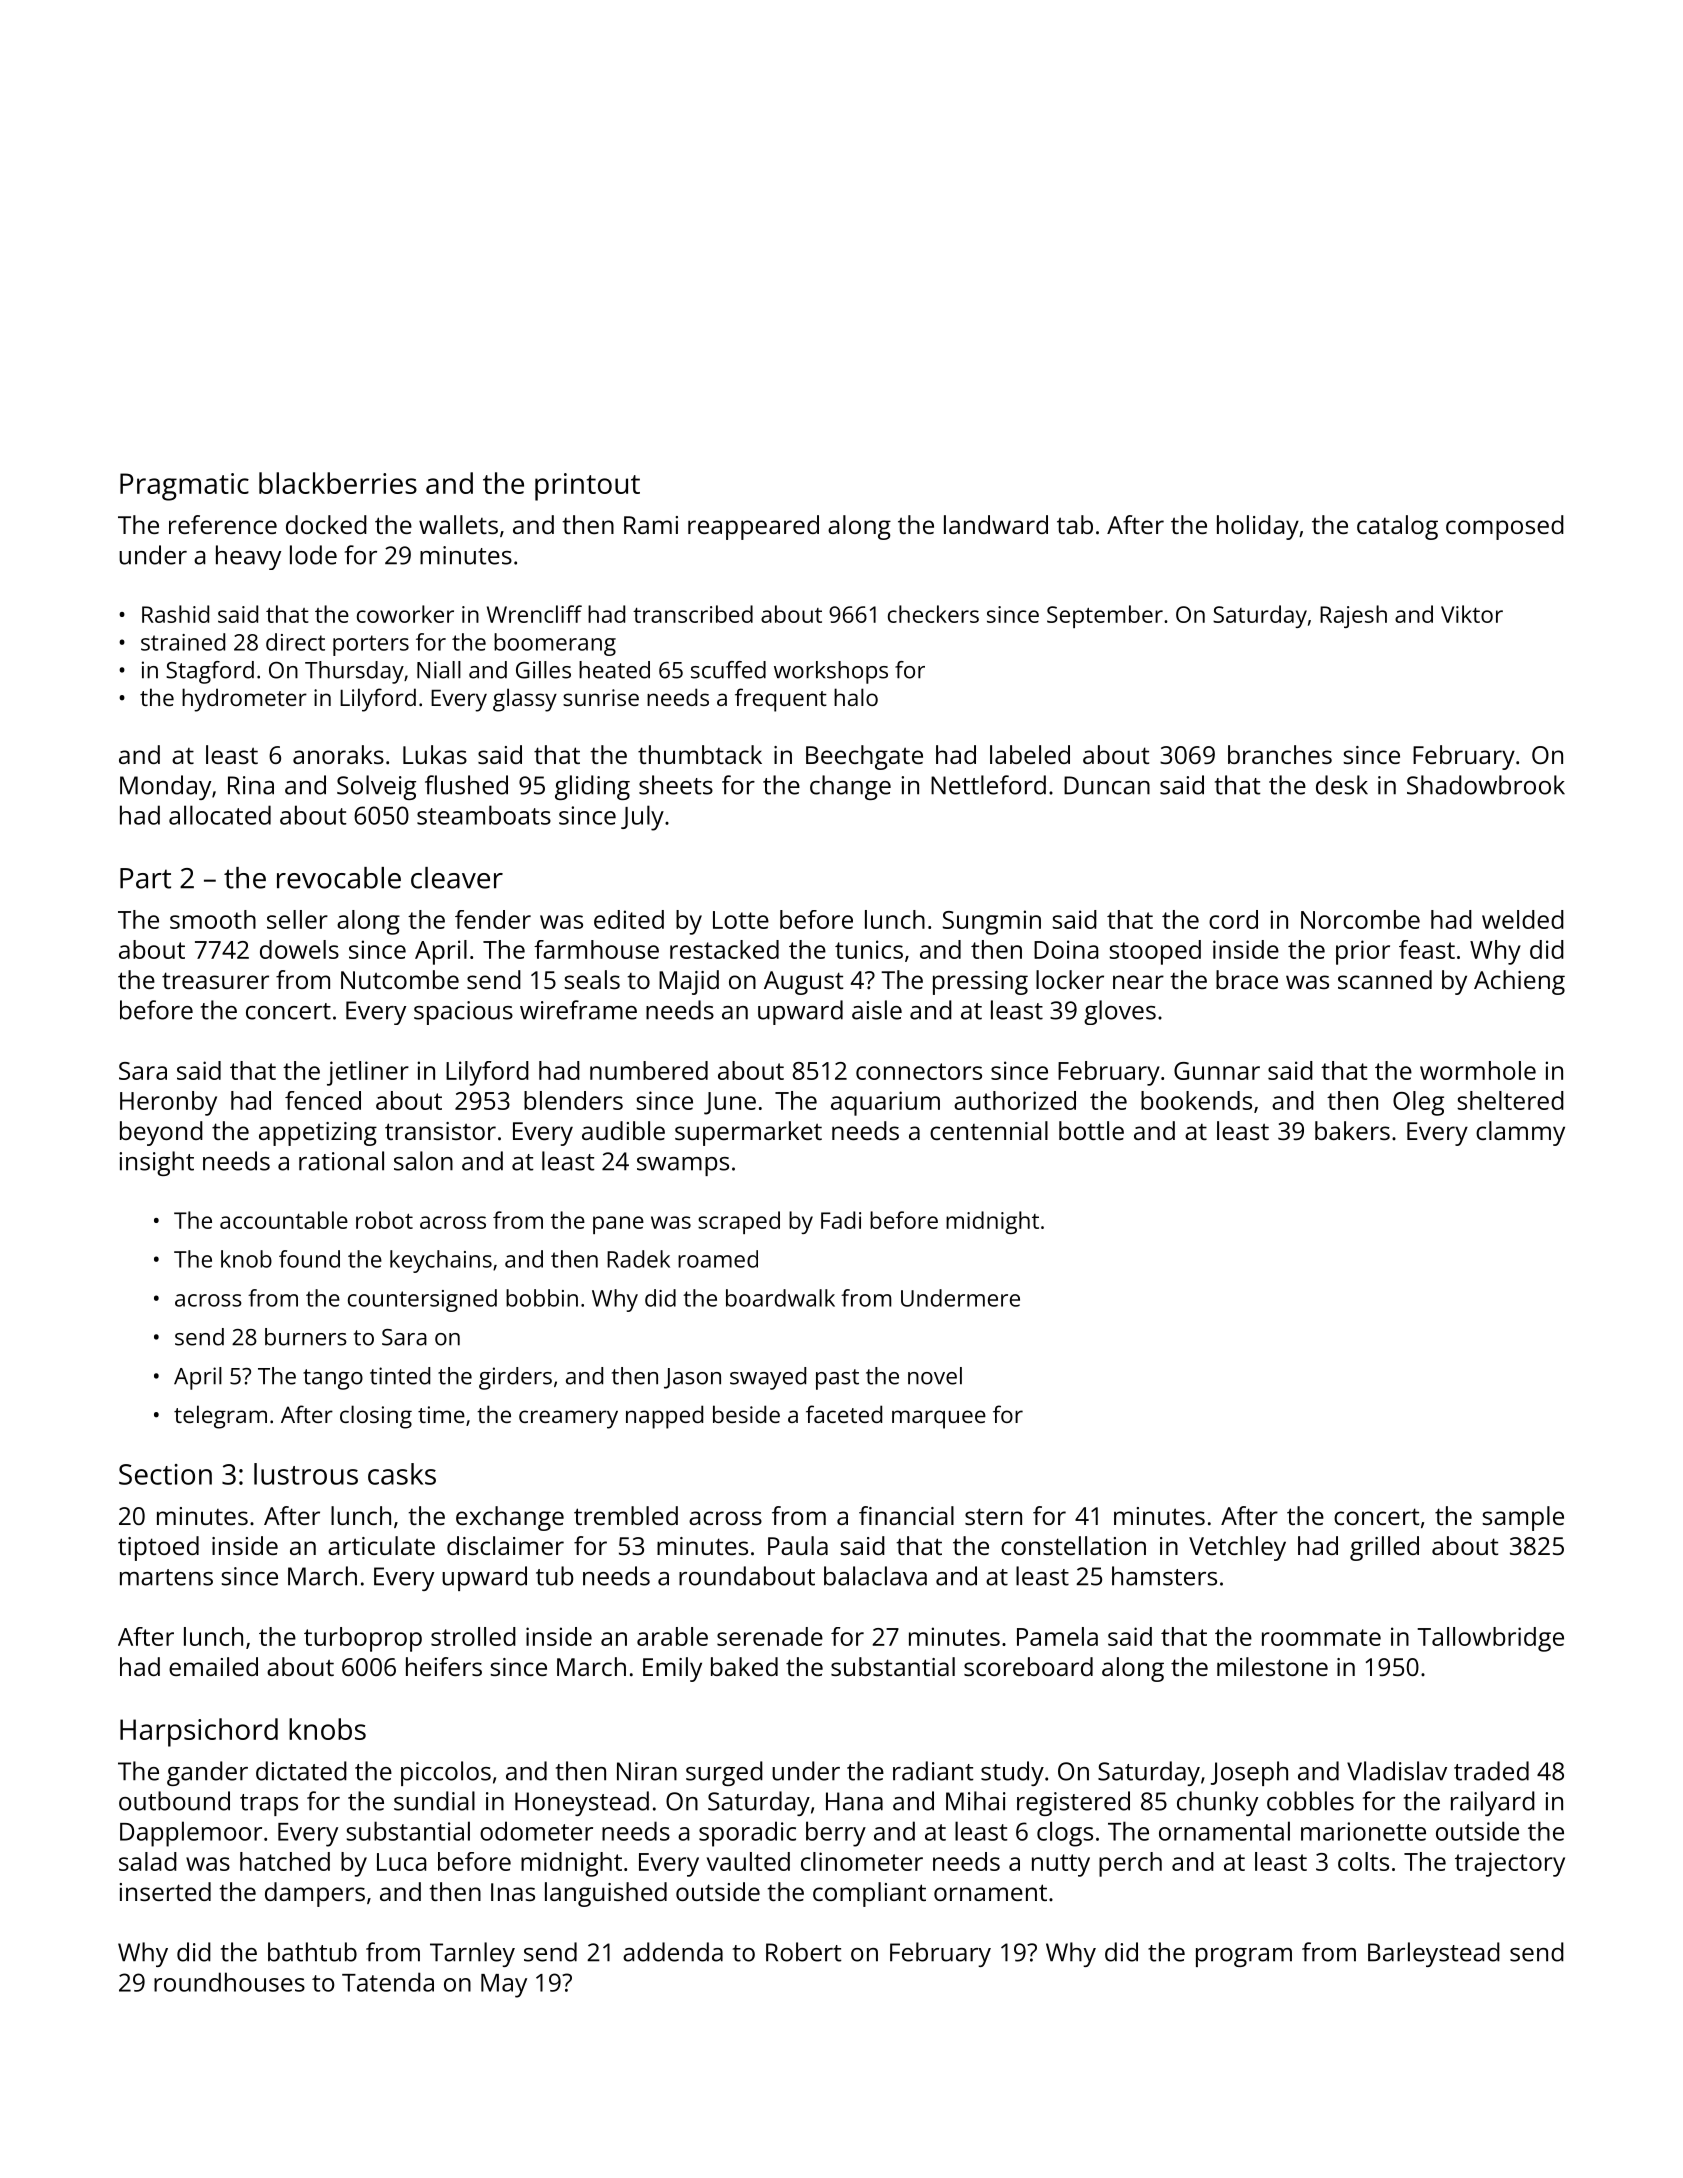 This image has width=1683, height=2178. What do you see at coordinates (339, 878) in the image?
I see `revocable` at bounding box center [339, 878].
